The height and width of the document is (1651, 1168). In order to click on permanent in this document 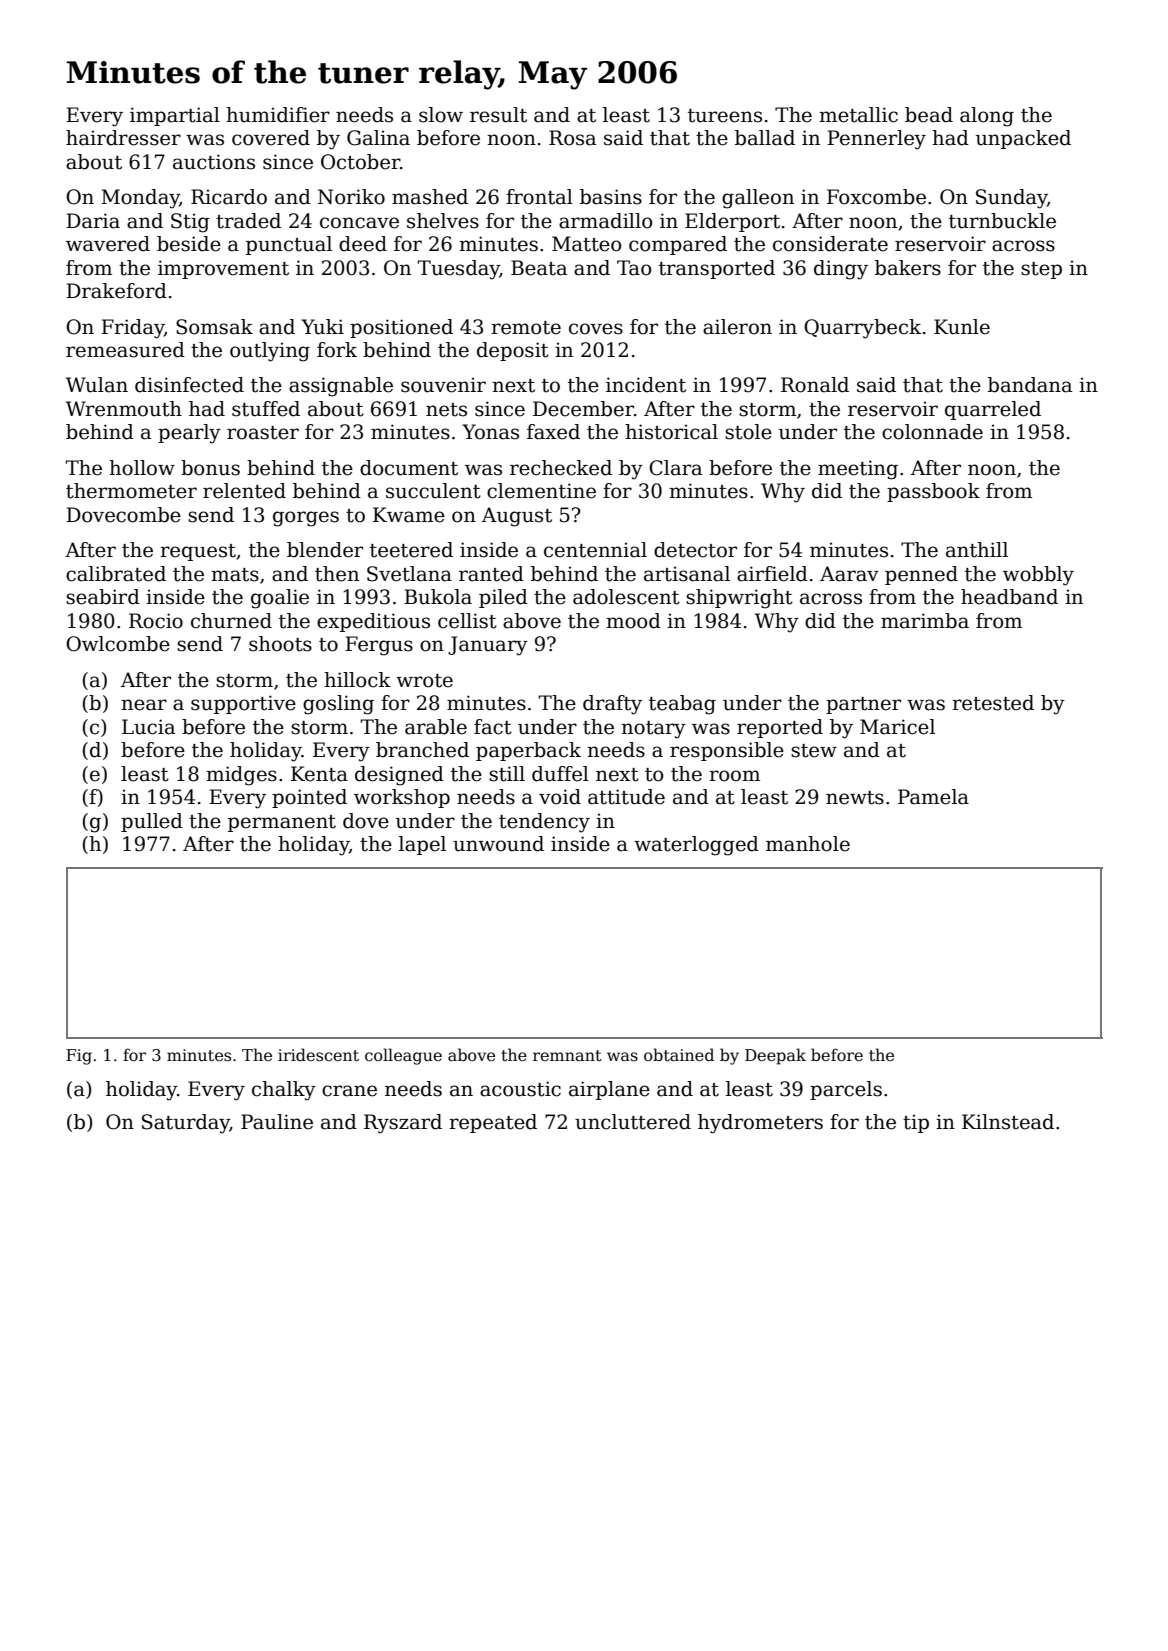, I will do `click(282, 823)`.
